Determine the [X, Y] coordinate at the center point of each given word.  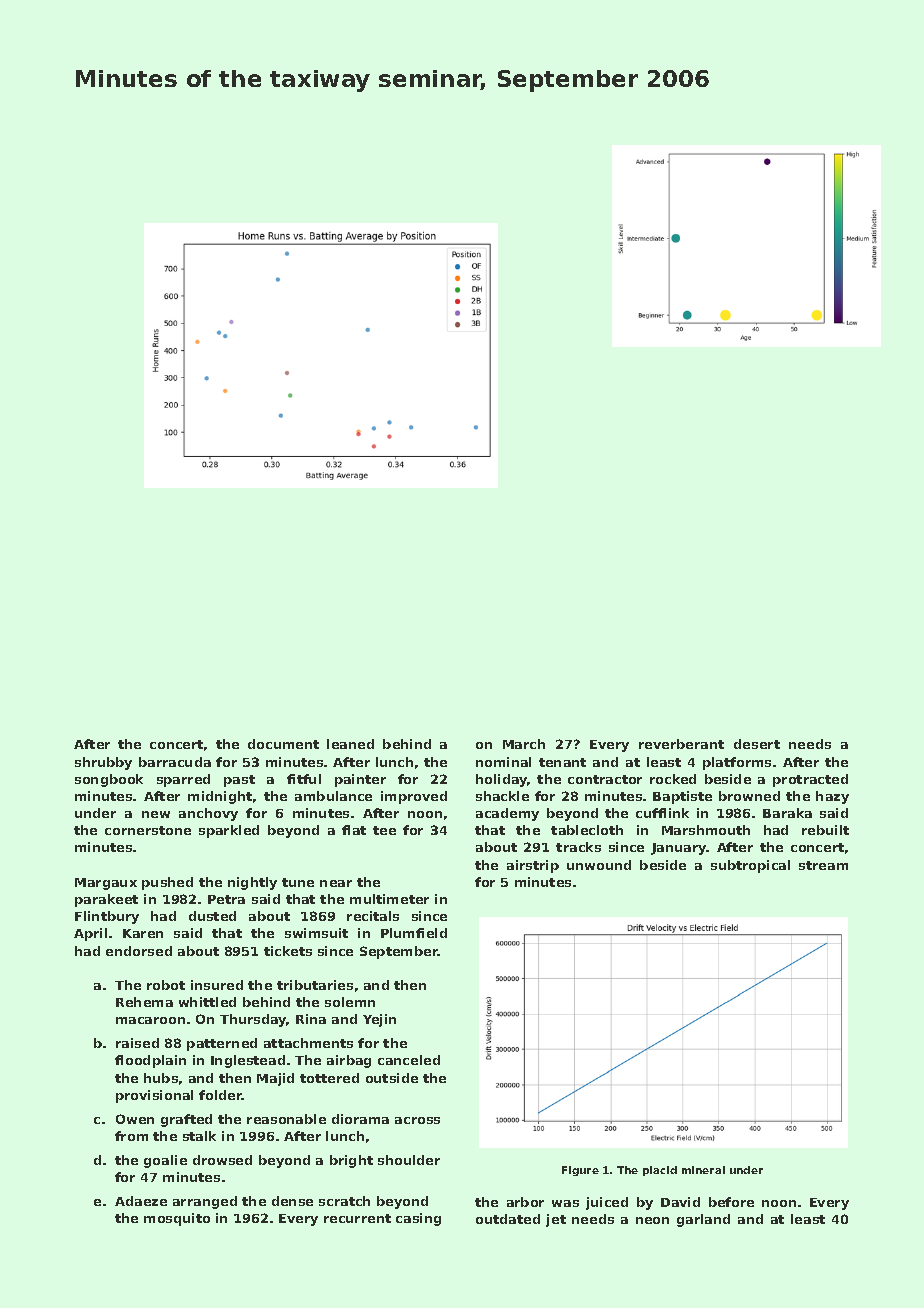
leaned [350, 744]
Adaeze [141, 1201]
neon [652, 1220]
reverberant [681, 744]
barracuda [175, 762]
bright [351, 1161]
